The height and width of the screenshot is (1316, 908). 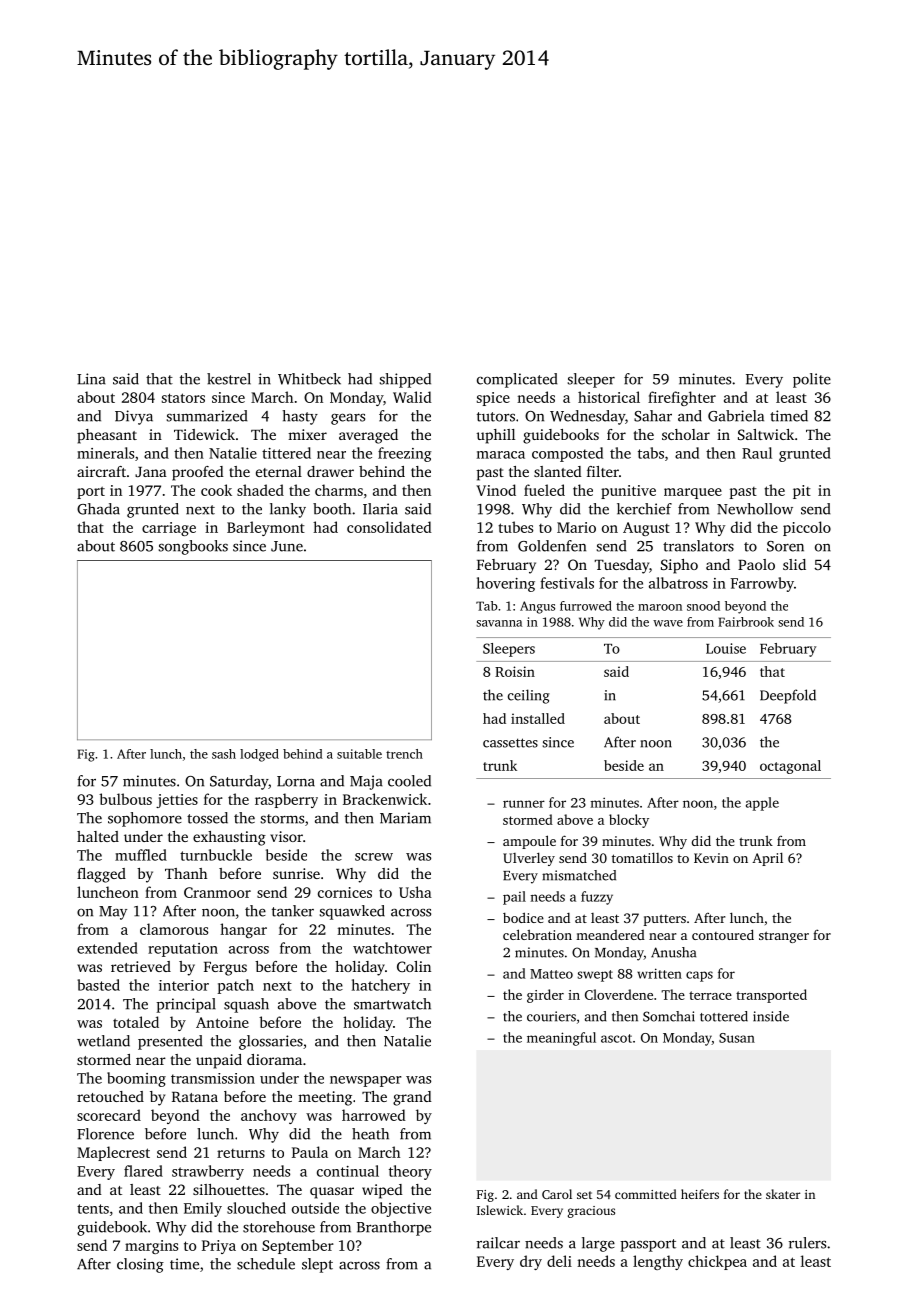 I want to click on polite, so click(x=812, y=380).
